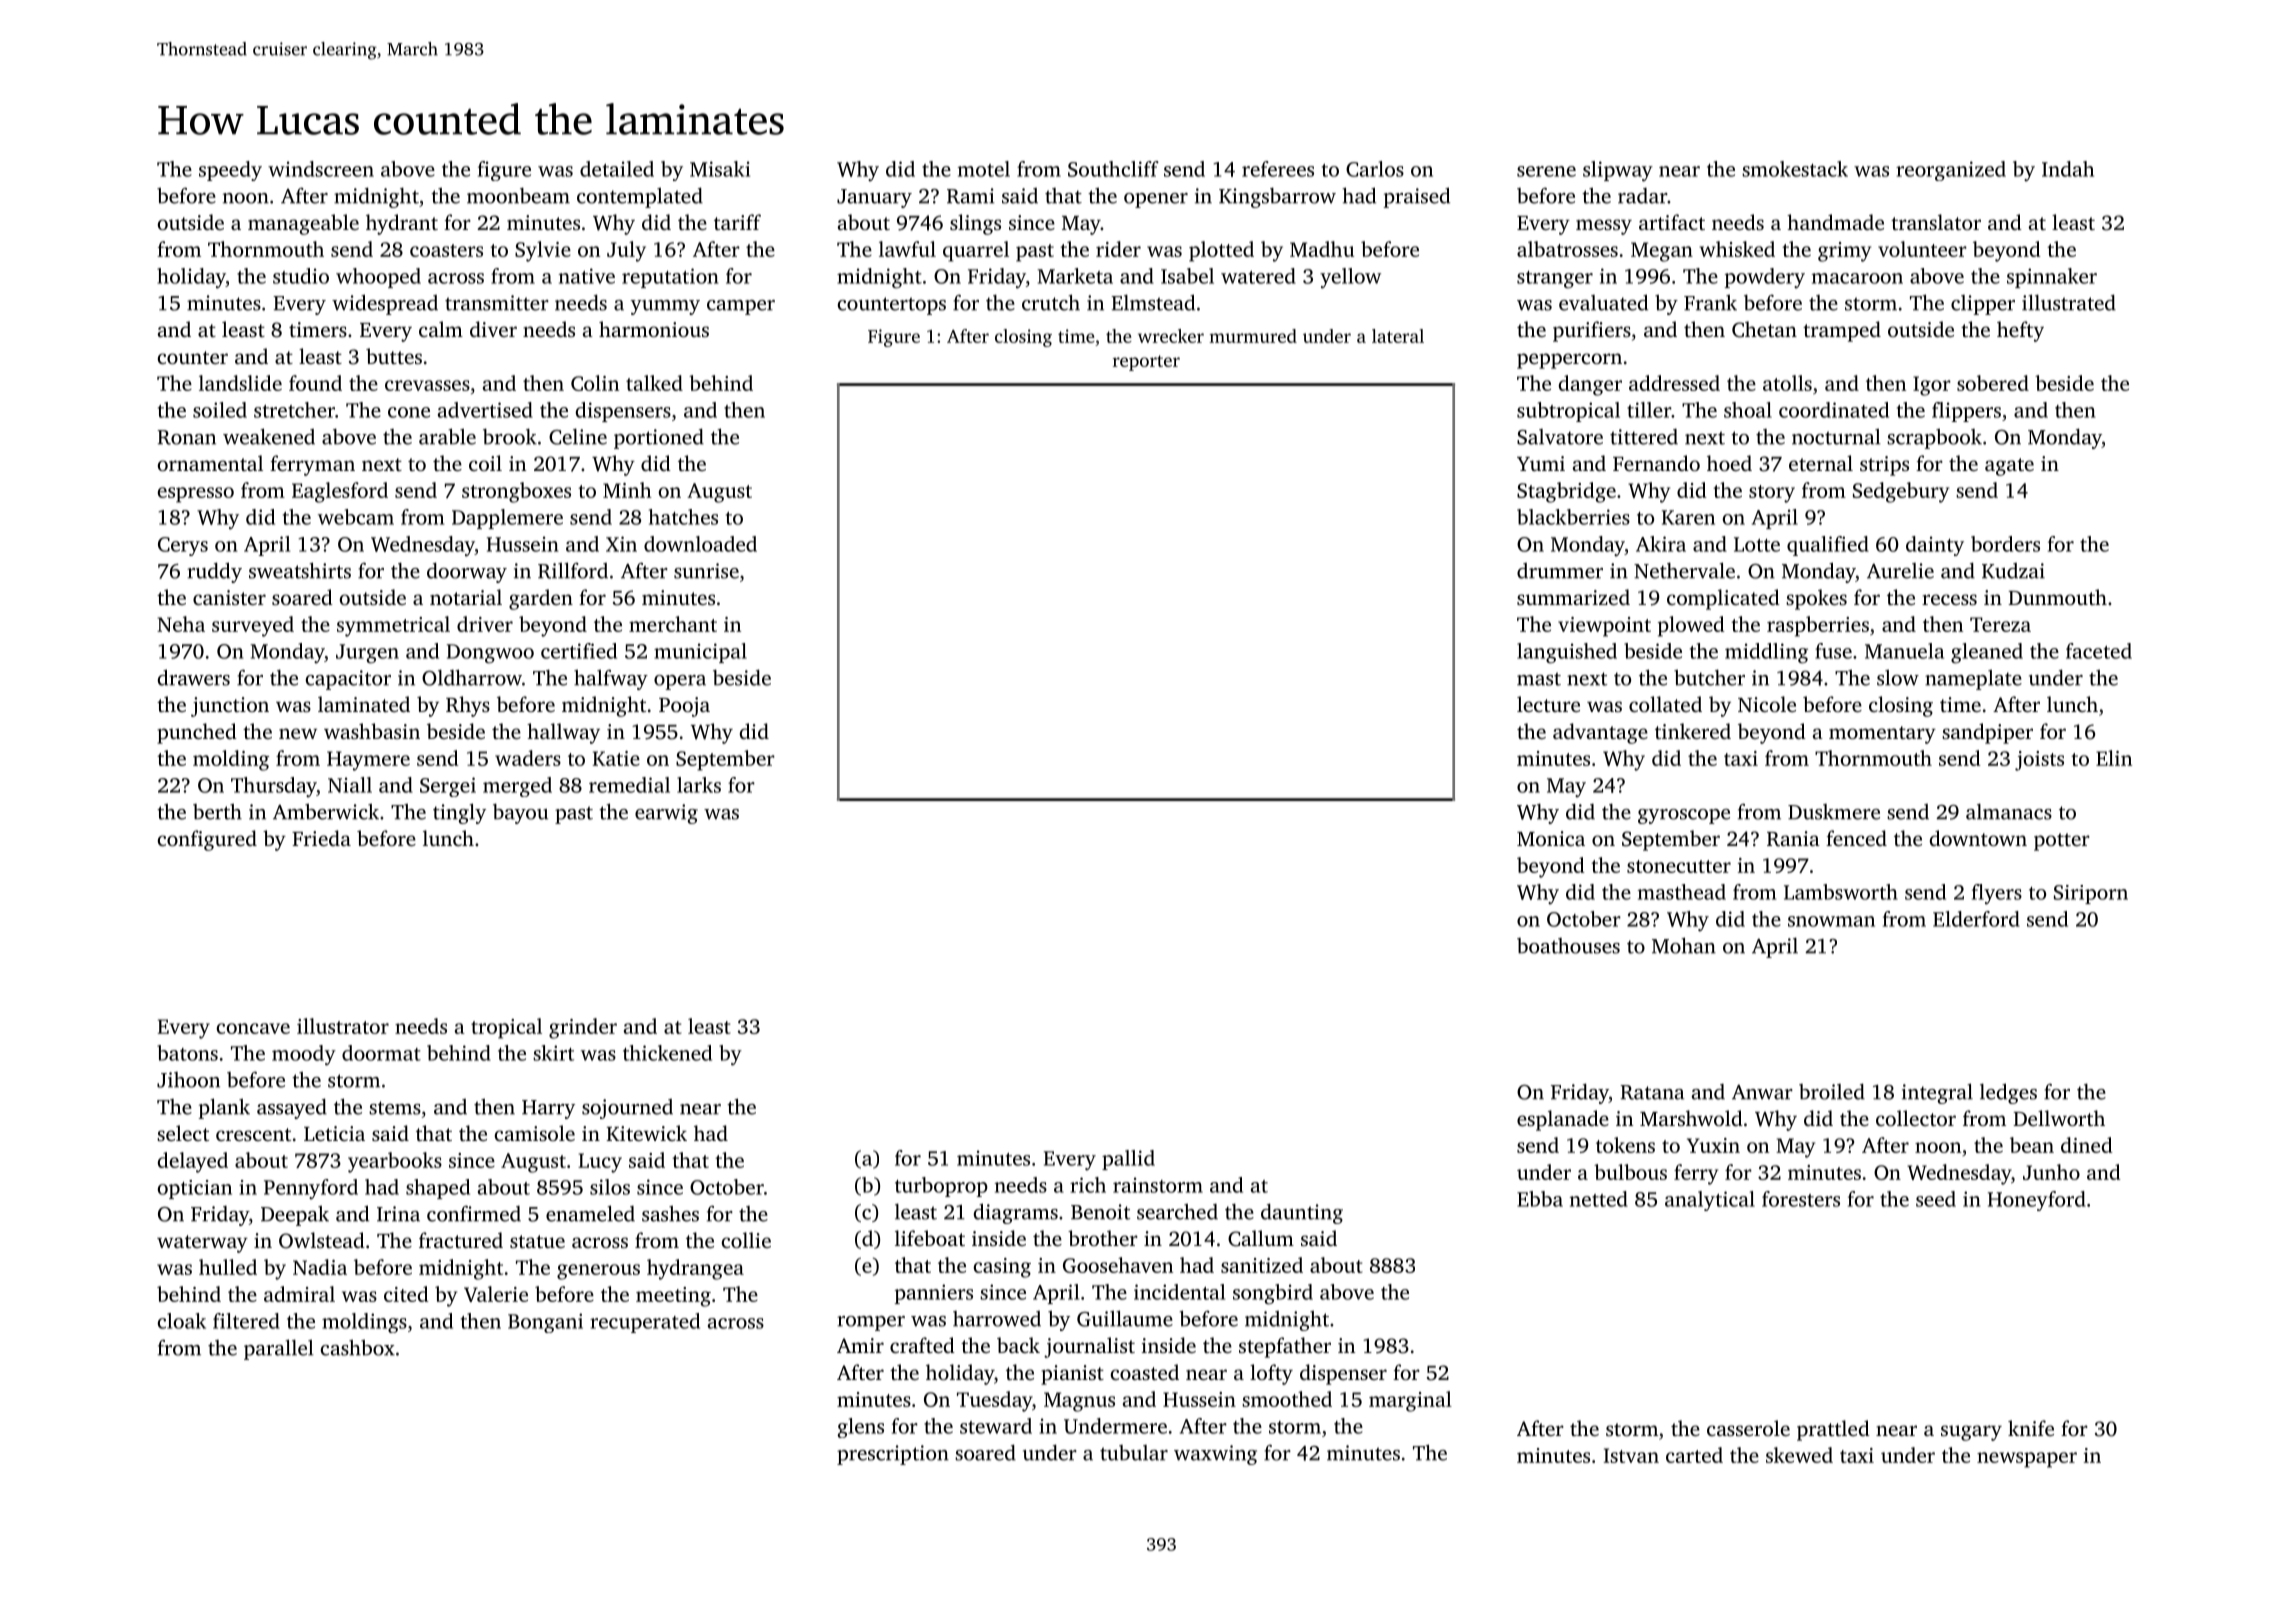 The width and height of the screenshot is (2292, 1620). Describe the element at coordinates (535, 1133) in the screenshot. I see `camisole` at that location.
